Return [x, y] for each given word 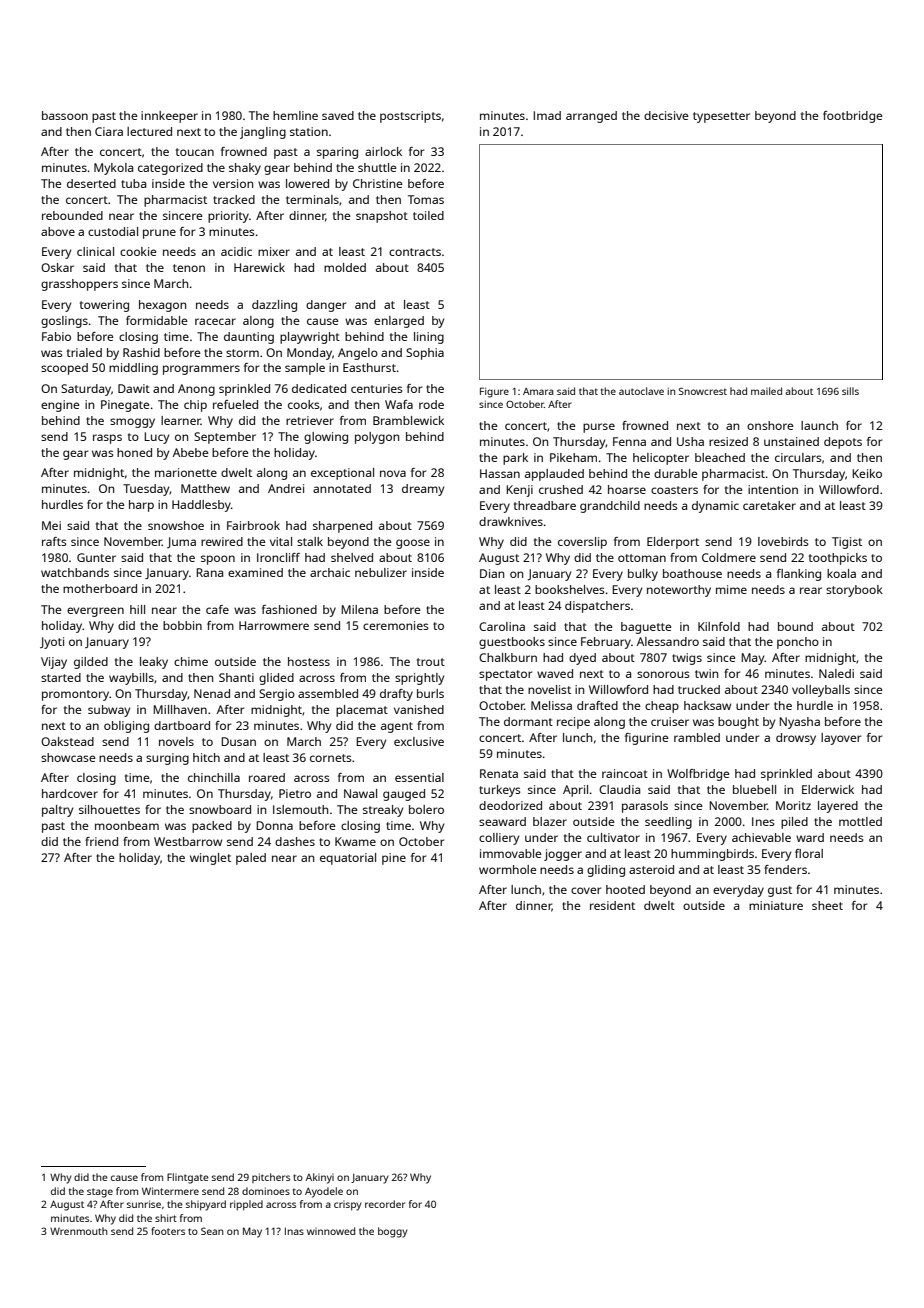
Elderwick [828, 789]
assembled [328, 693]
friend [101, 841]
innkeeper [169, 117]
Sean [212, 1231]
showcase [68, 757]
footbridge [853, 117]
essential [419, 777]
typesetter [721, 117]
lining [429, 338]
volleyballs [821, 691]
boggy [393, 1232]
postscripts [410, 117]
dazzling [274, 306]
